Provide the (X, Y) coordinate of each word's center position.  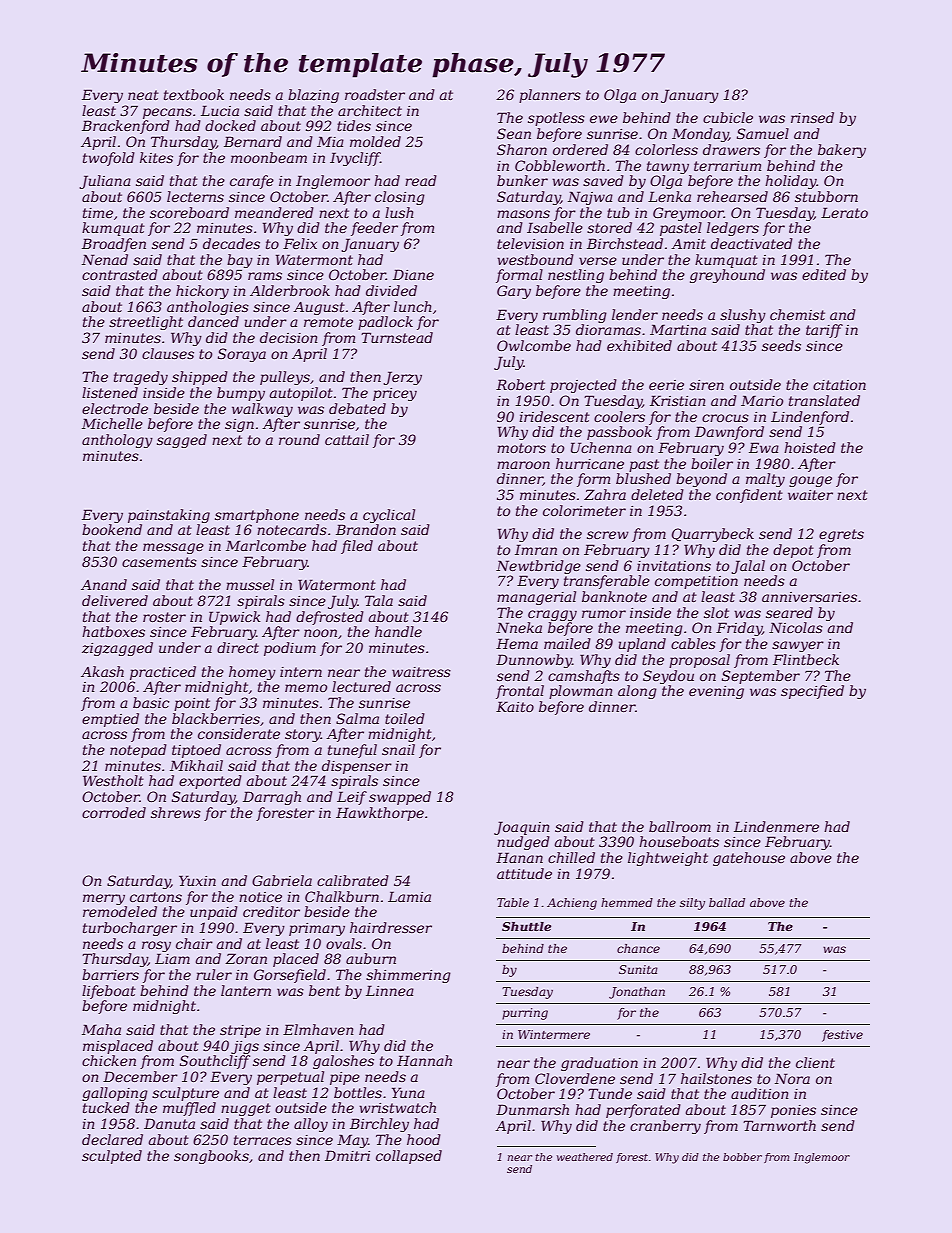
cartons (156, 897)
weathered (585, 1157)
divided (391, 290)
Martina (678, 329)
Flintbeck (806, 659)
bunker (522, 180)
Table (513, 902)
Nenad (105, 259)
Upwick (235, 618)
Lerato (844, 212)
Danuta (169, 1123)
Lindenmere (776, 826)
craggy (552, 615)
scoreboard (189, 212)
